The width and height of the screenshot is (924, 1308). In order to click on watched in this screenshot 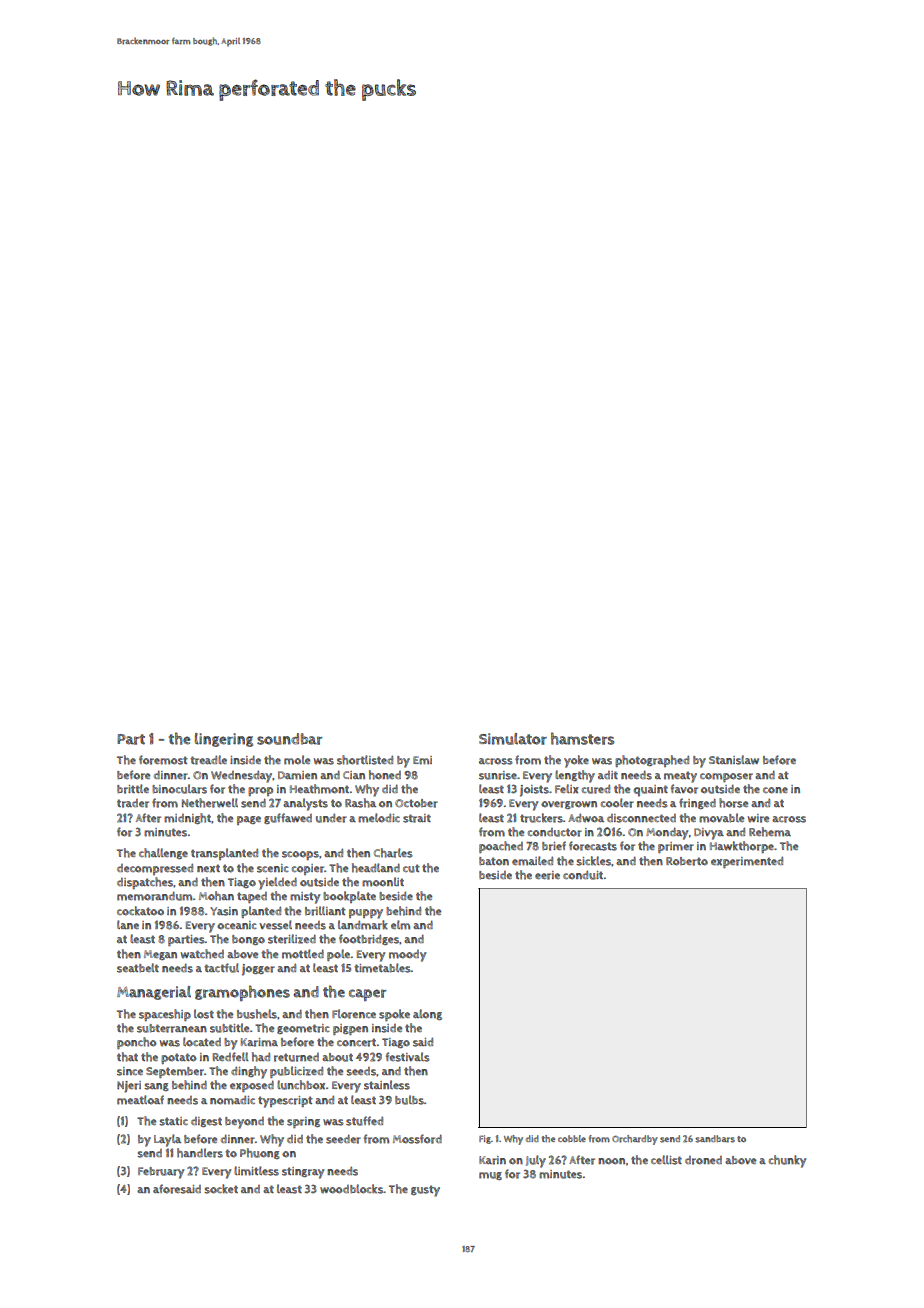, I will do `click(202, 954)`.
